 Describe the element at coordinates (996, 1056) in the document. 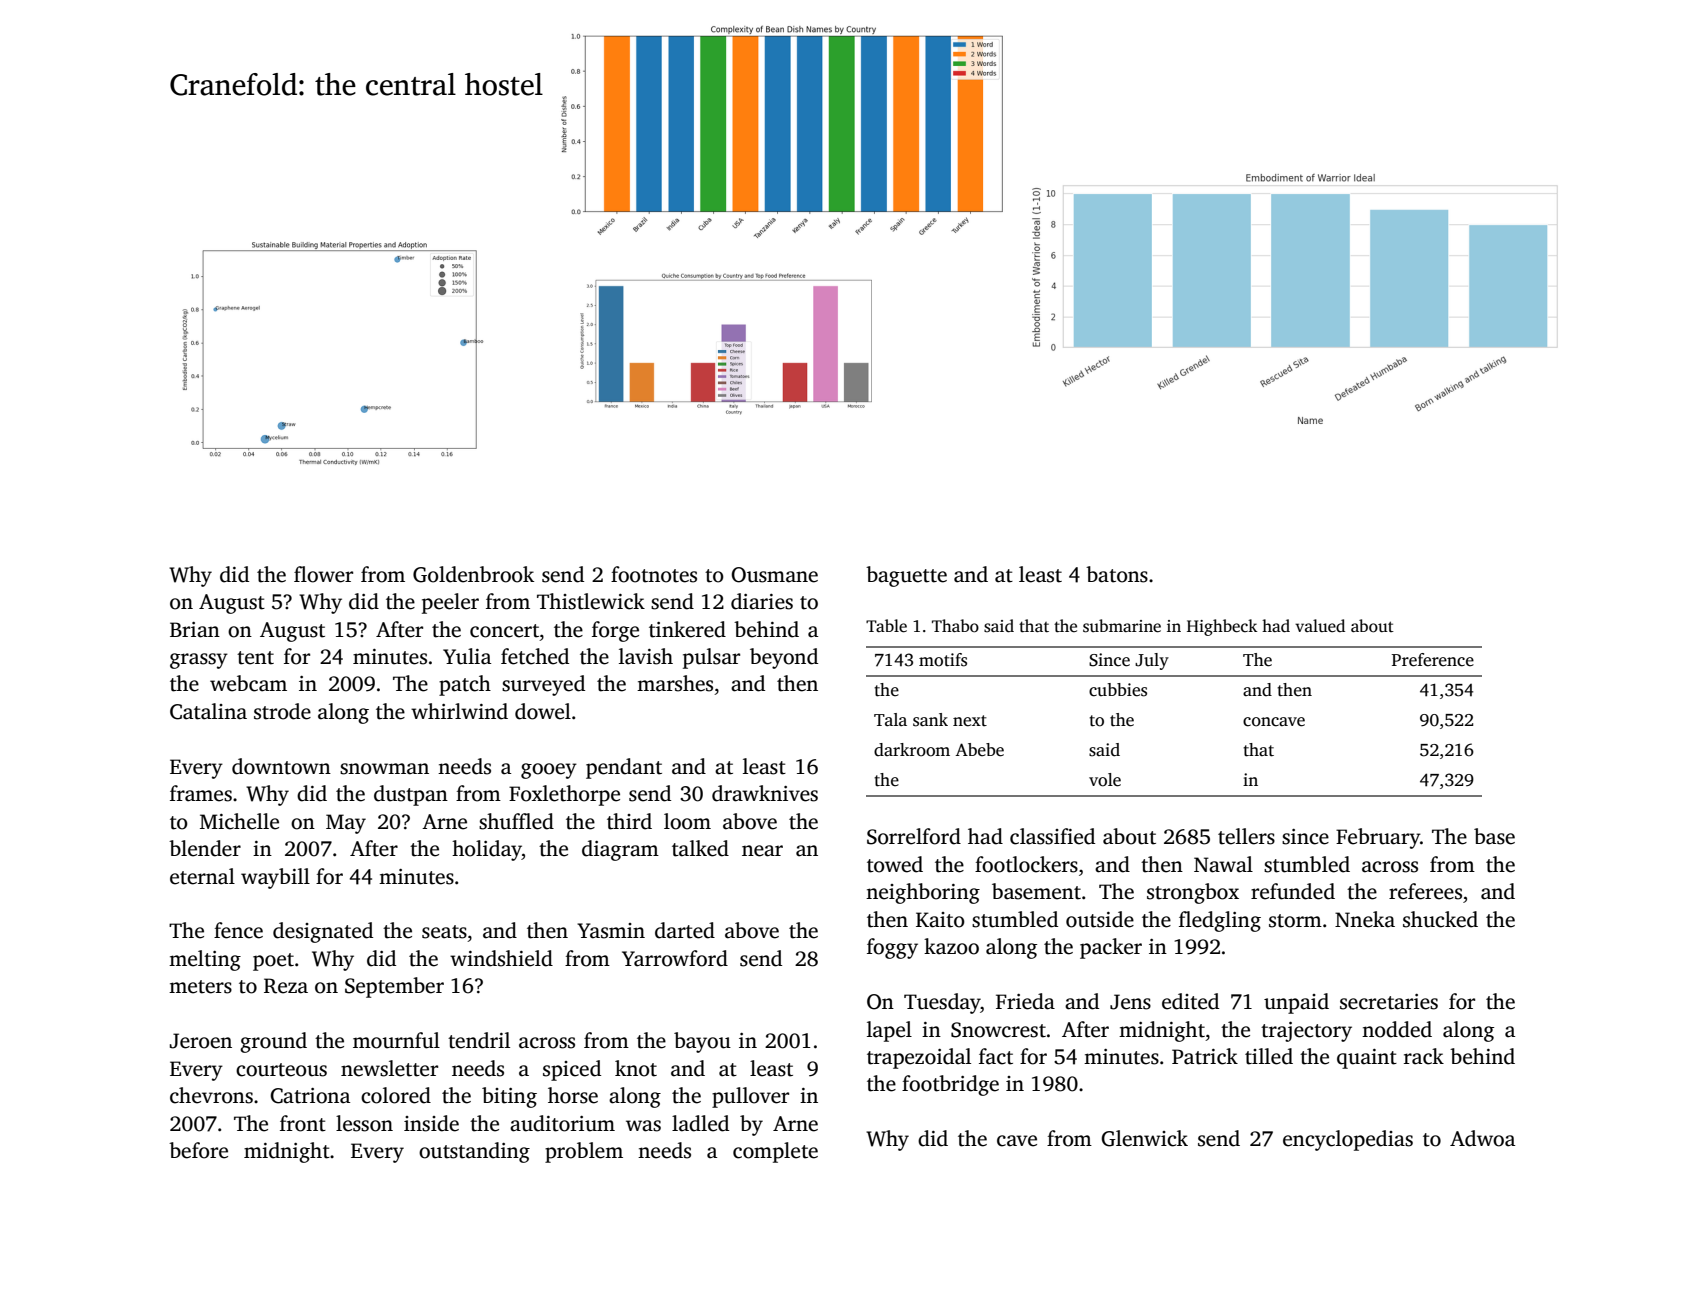

I see `fact` at that location.
